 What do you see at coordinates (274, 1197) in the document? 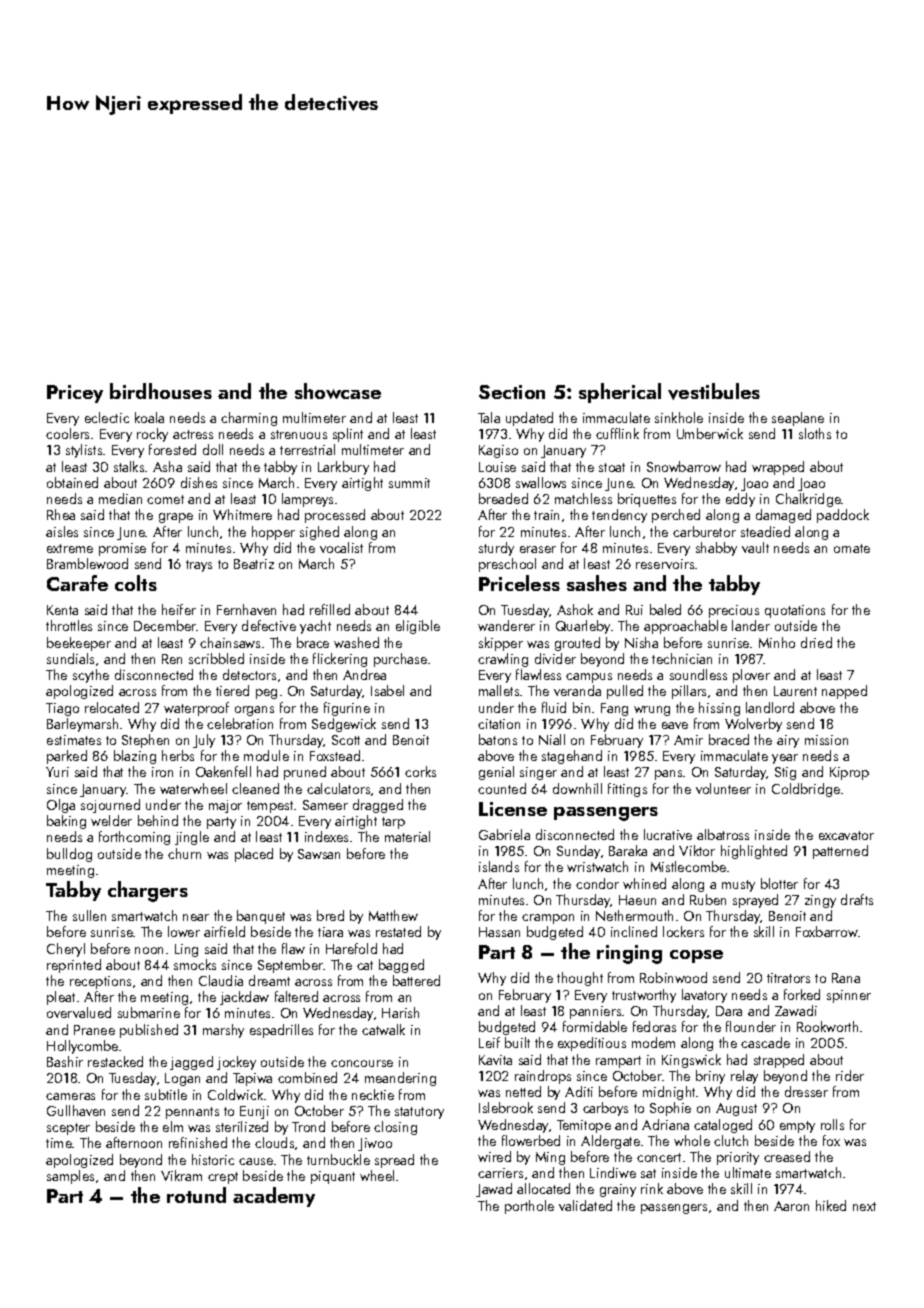
I see `academy` at bounding box center [274, 1197].
